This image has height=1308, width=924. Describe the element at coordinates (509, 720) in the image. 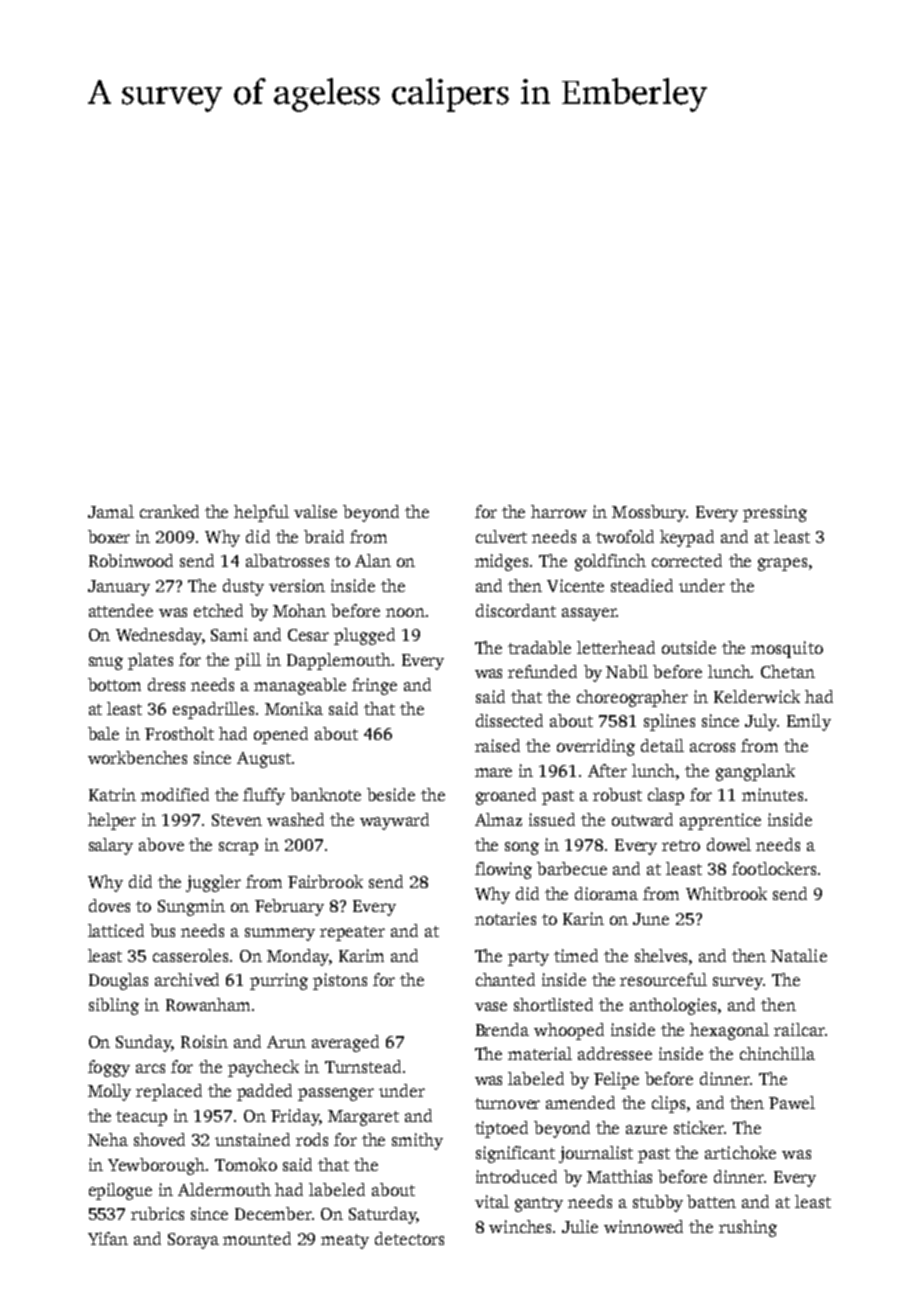

I see `dissected` at that location.
